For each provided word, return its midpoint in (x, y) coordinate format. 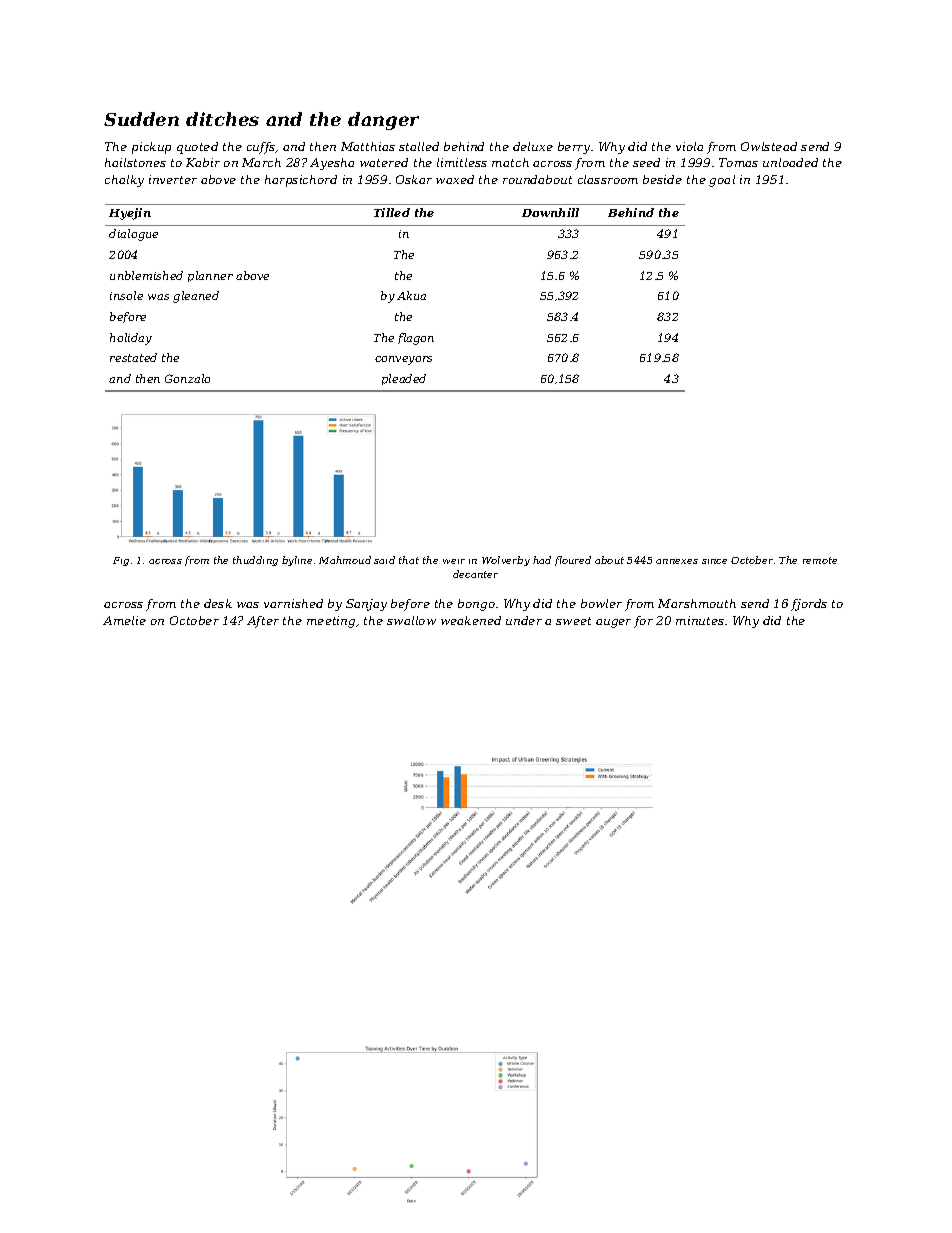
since (714, 561)
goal (722, 181)
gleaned (196, 297)
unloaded (790, 162)
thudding (255, 561)
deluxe (533, 146)
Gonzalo (187, 378)
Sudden (141, 119)
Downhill (550, 212)
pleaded (404, 379)
